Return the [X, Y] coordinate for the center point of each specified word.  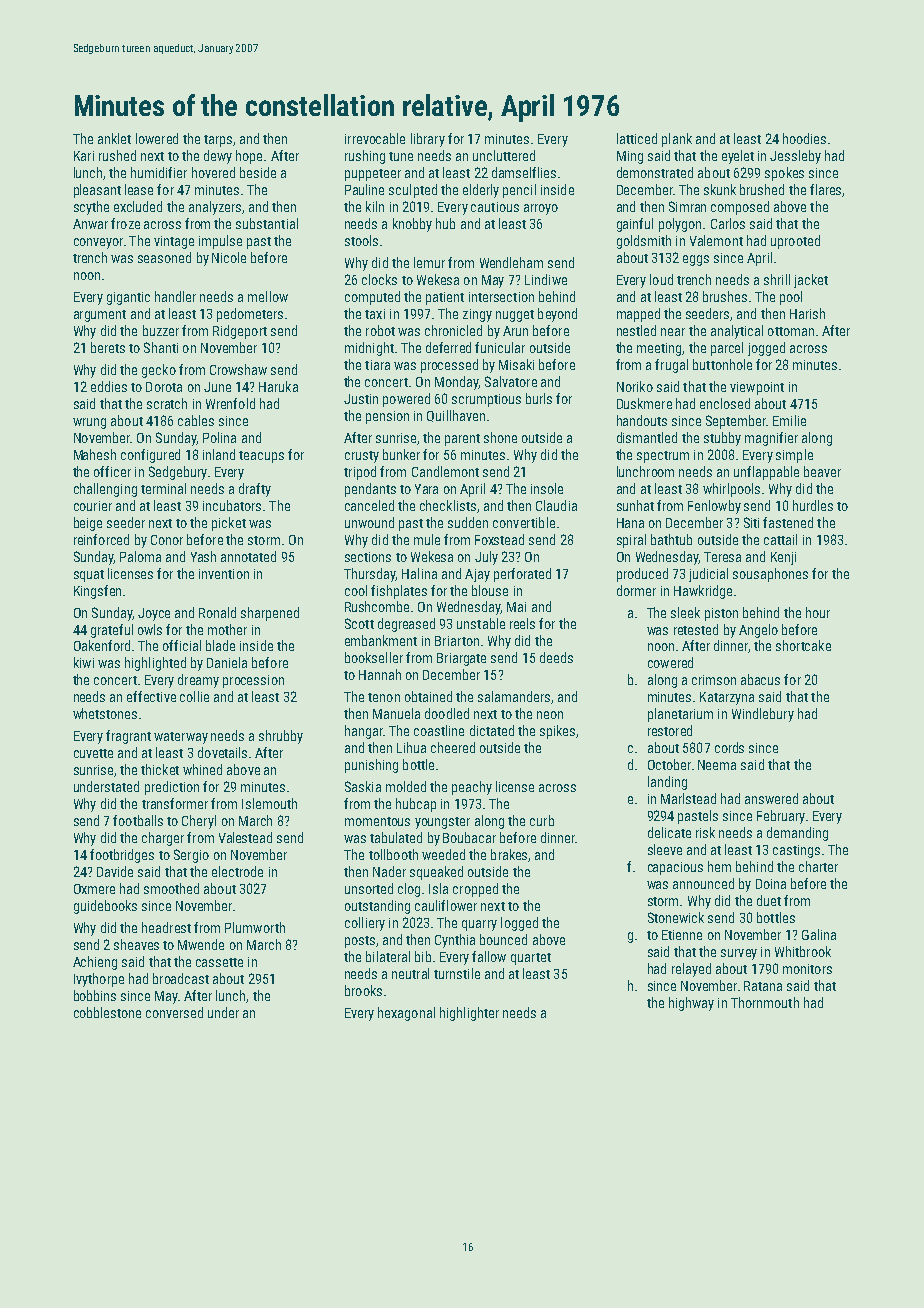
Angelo [758, 631]
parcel [727, 349]
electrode [237, 871]
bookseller [374, 657]
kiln [375, 206]
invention [224, 574]
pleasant [97, 191]
